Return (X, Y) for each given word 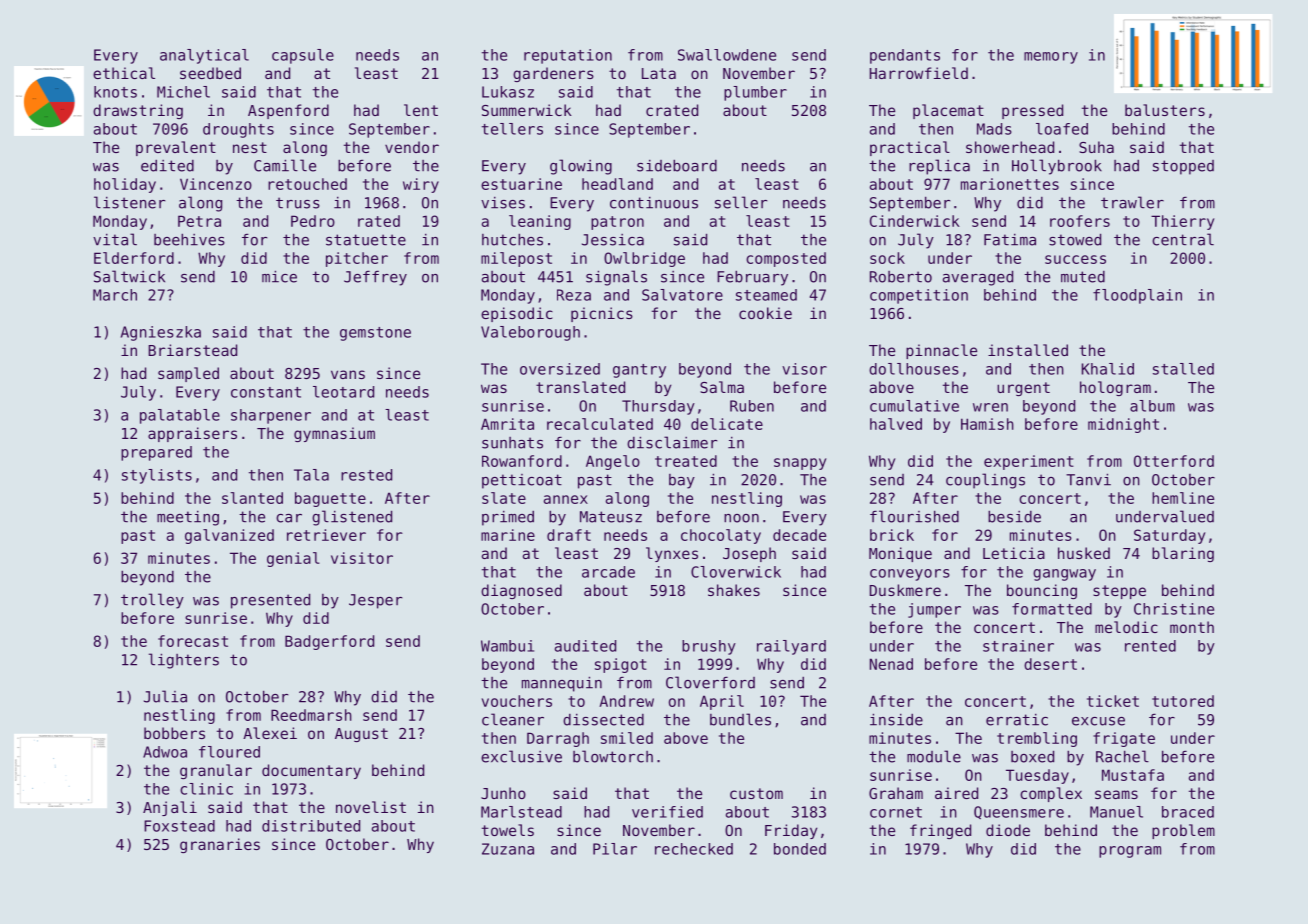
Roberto (901, 277)
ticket (1113, 701)
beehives (189, 239)
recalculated (600, 424)
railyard (791, 647)
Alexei (270, 733)
